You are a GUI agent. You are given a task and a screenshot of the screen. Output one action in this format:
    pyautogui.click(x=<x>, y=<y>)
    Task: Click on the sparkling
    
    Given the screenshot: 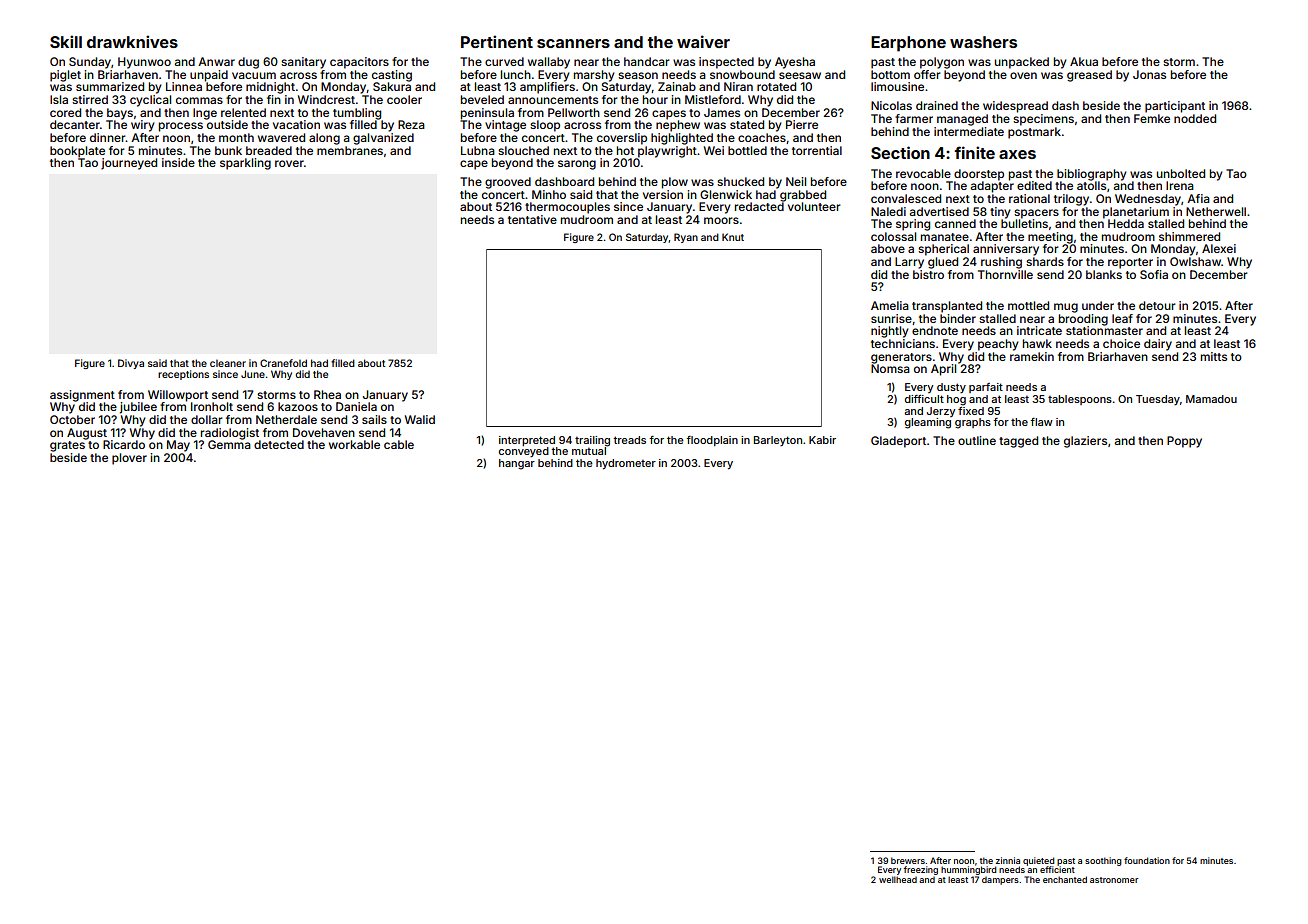 What is the action you would take?
    pyautogui.click(x=245, y=164)
